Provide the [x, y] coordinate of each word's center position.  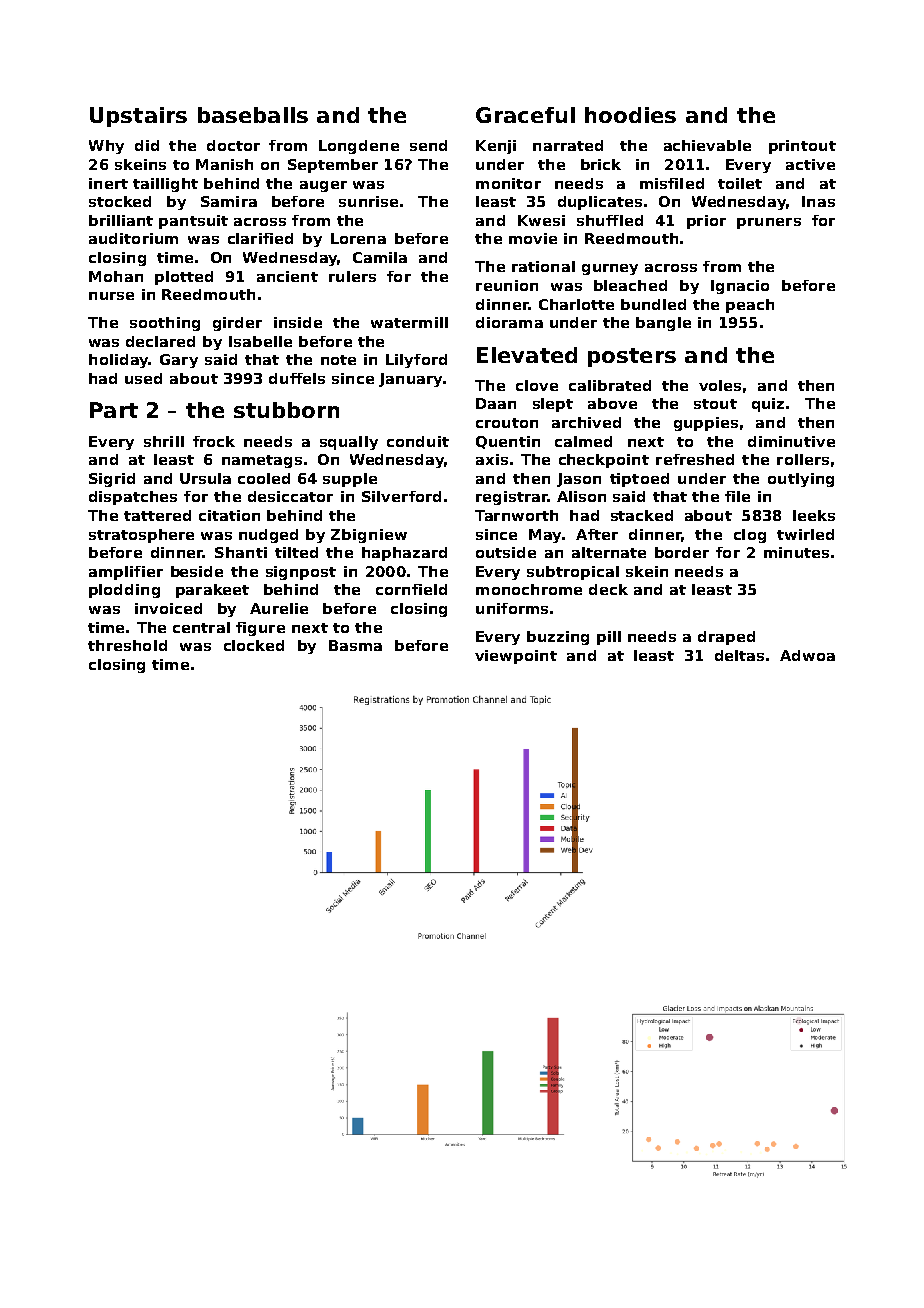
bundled [653, 304]
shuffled [610, 220]
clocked [254, 645]
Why [106, 147]
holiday [119, 361]
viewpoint [516, 657]
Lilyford [416, 361]
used [143, 378]
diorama [509, 322]
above [612, 403]
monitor [508, 183]
